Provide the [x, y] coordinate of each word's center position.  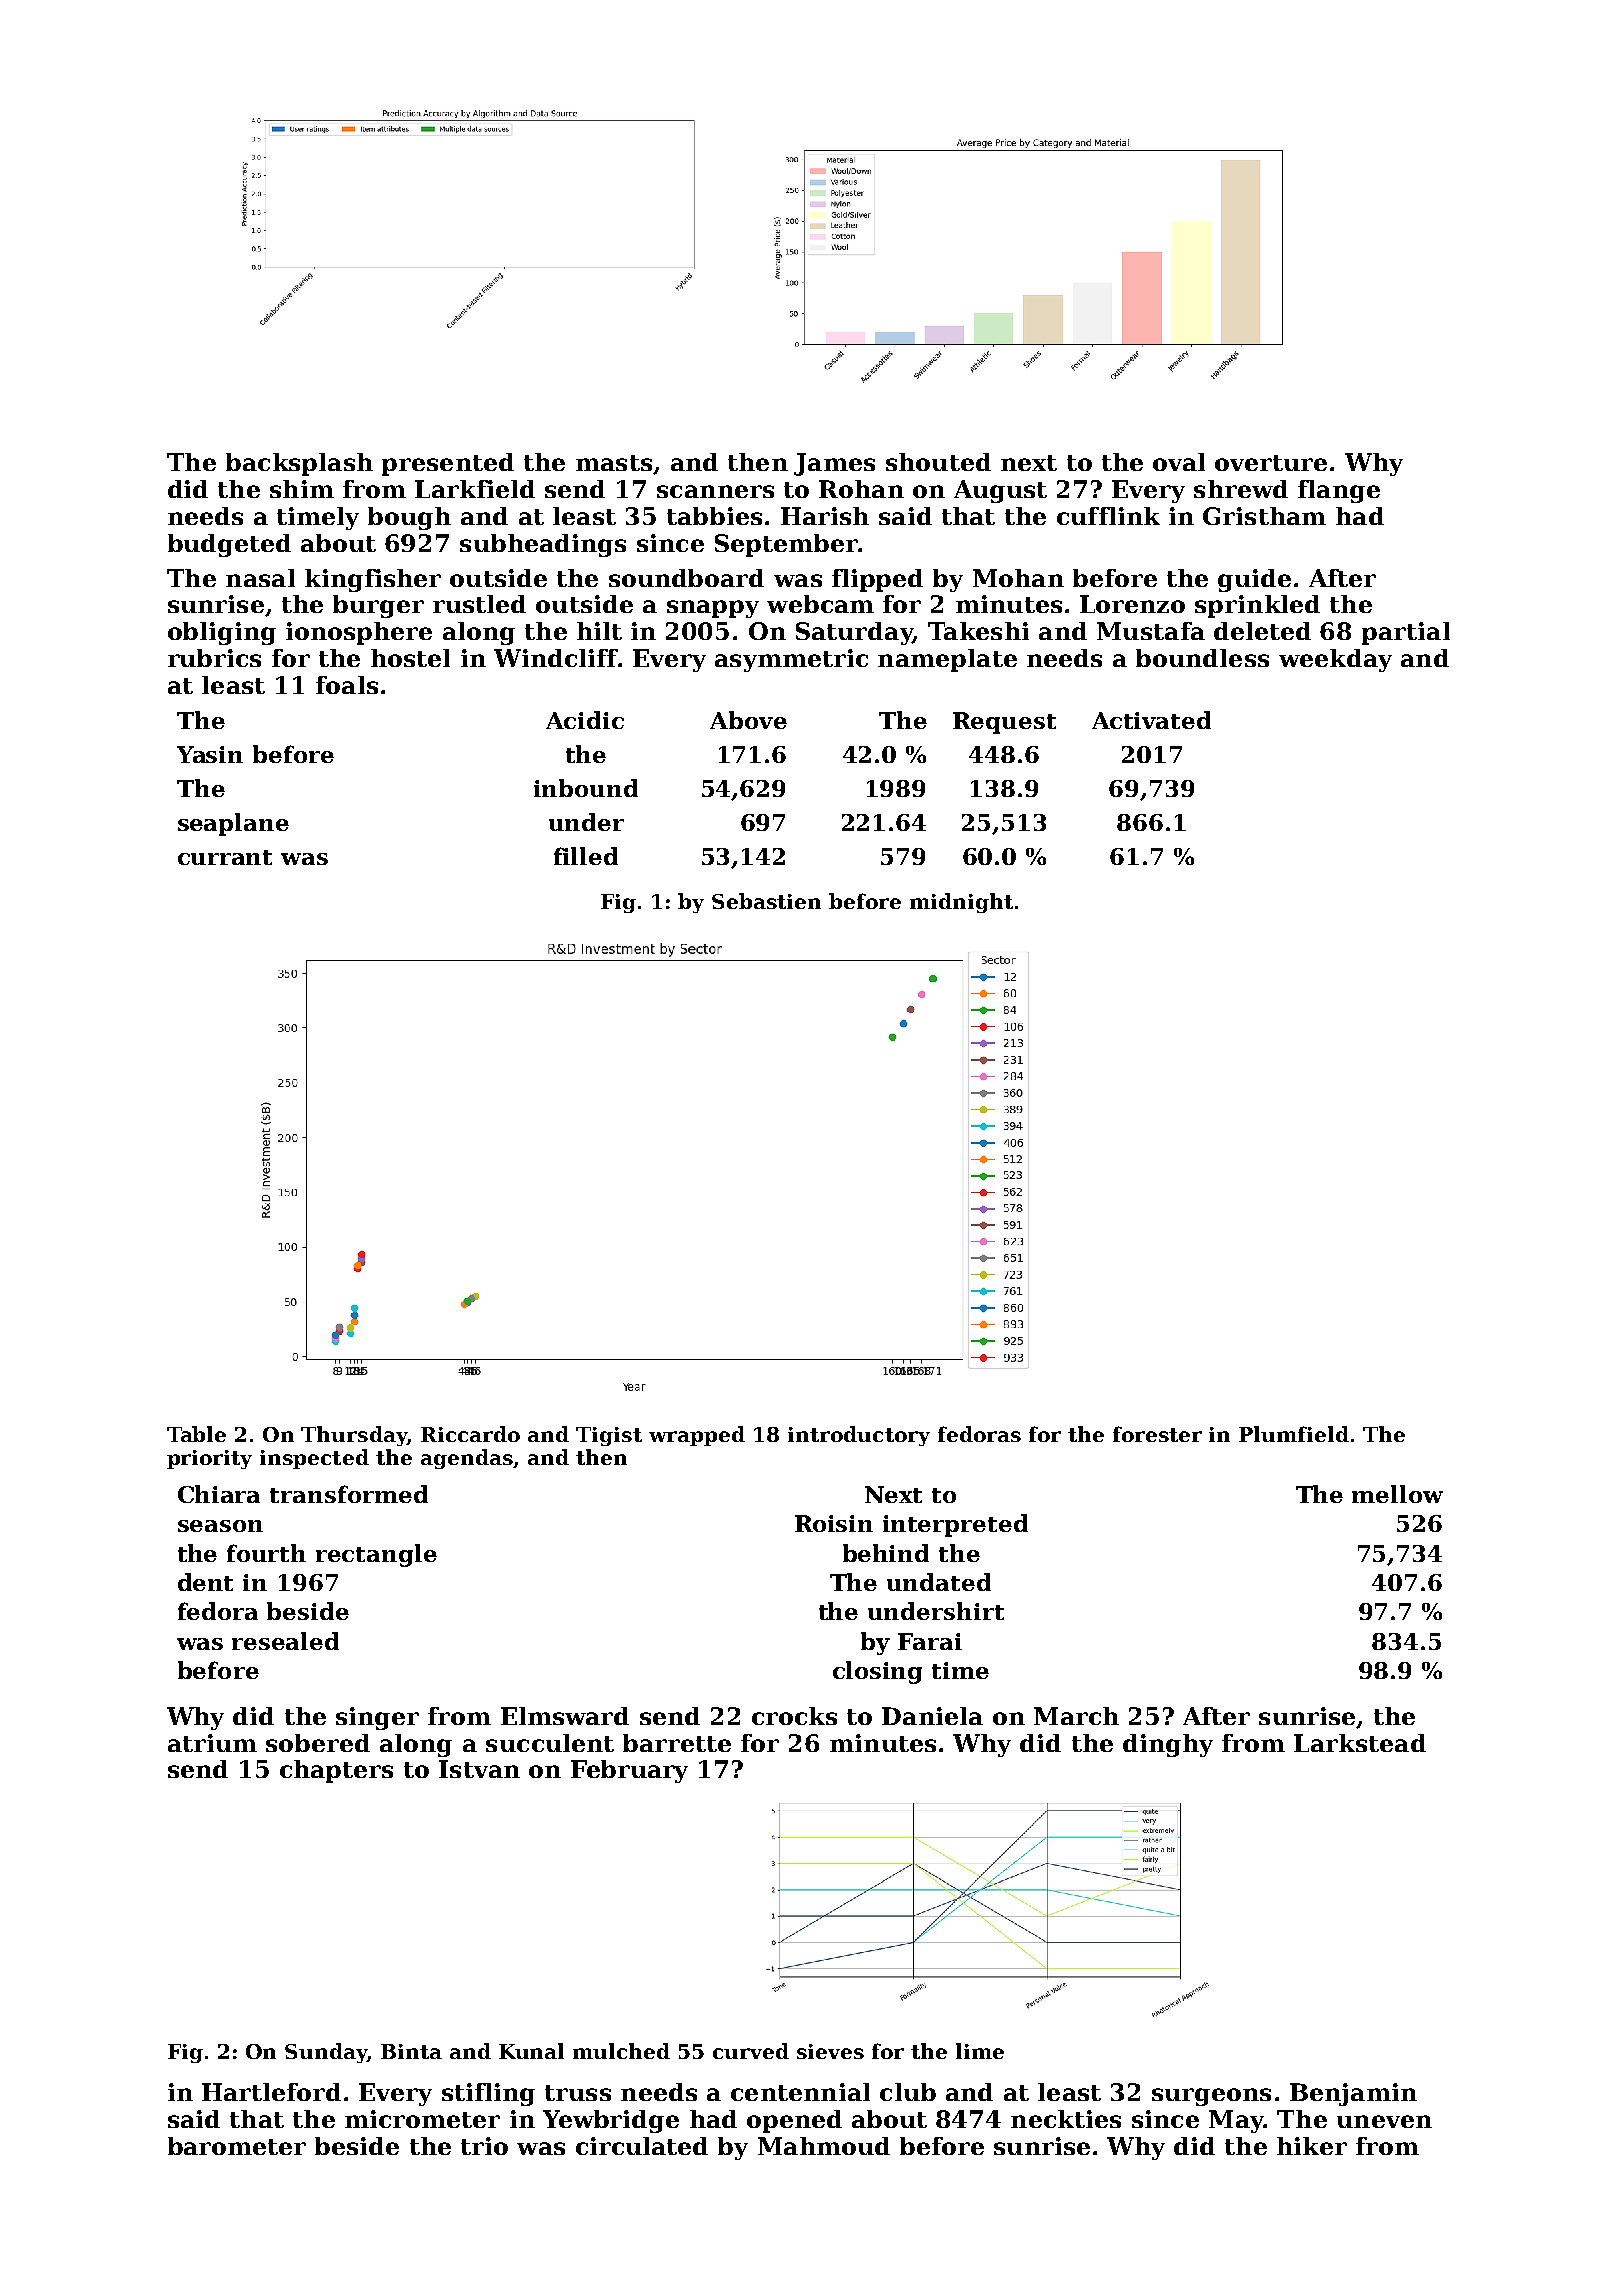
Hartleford [271, 2092]
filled [586, 856]
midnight [961, 903]
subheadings [543, 545]
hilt [599, 631]
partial [1406, 633]
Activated [1151, 720]
